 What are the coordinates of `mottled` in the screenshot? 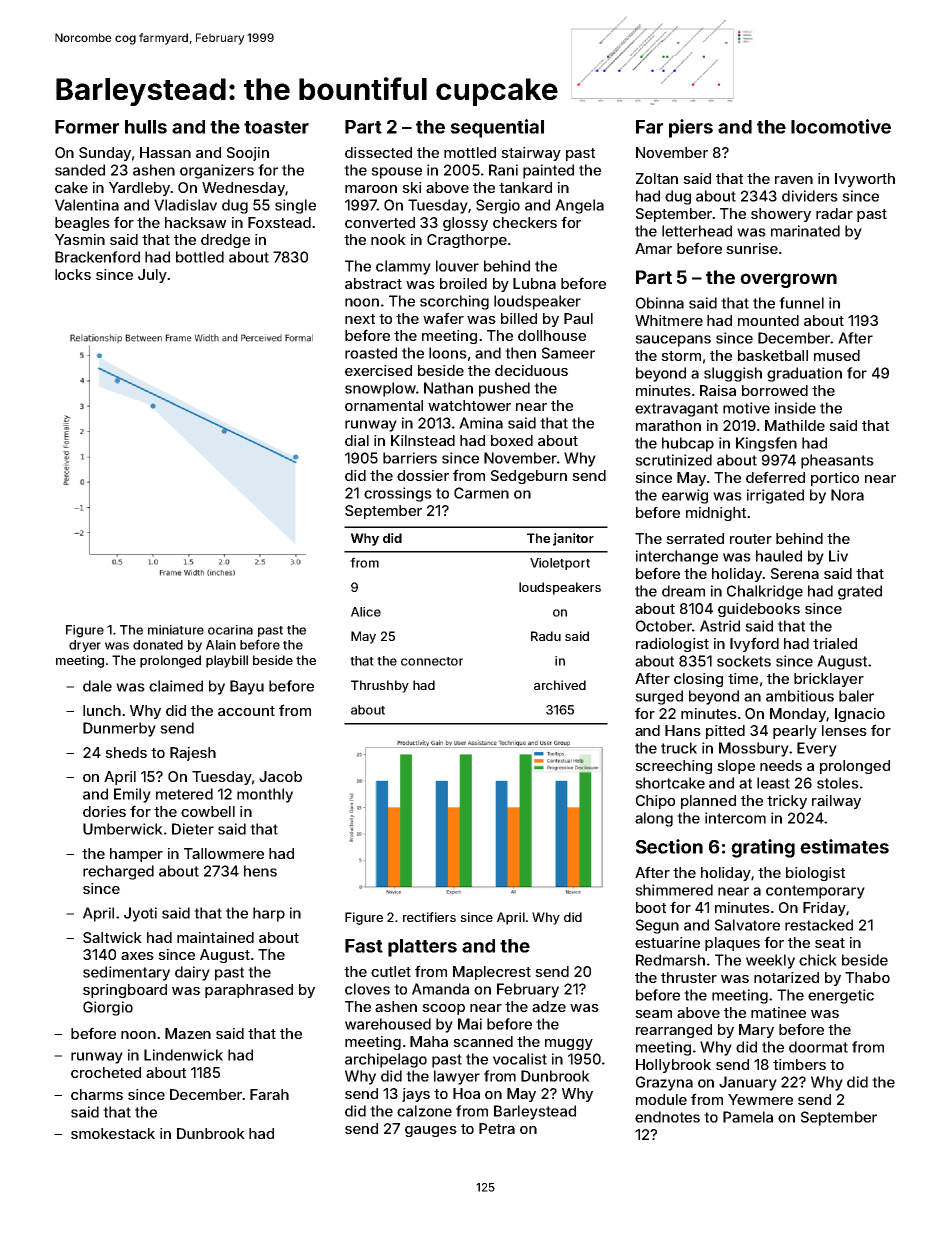 It's located at (470, 152).
